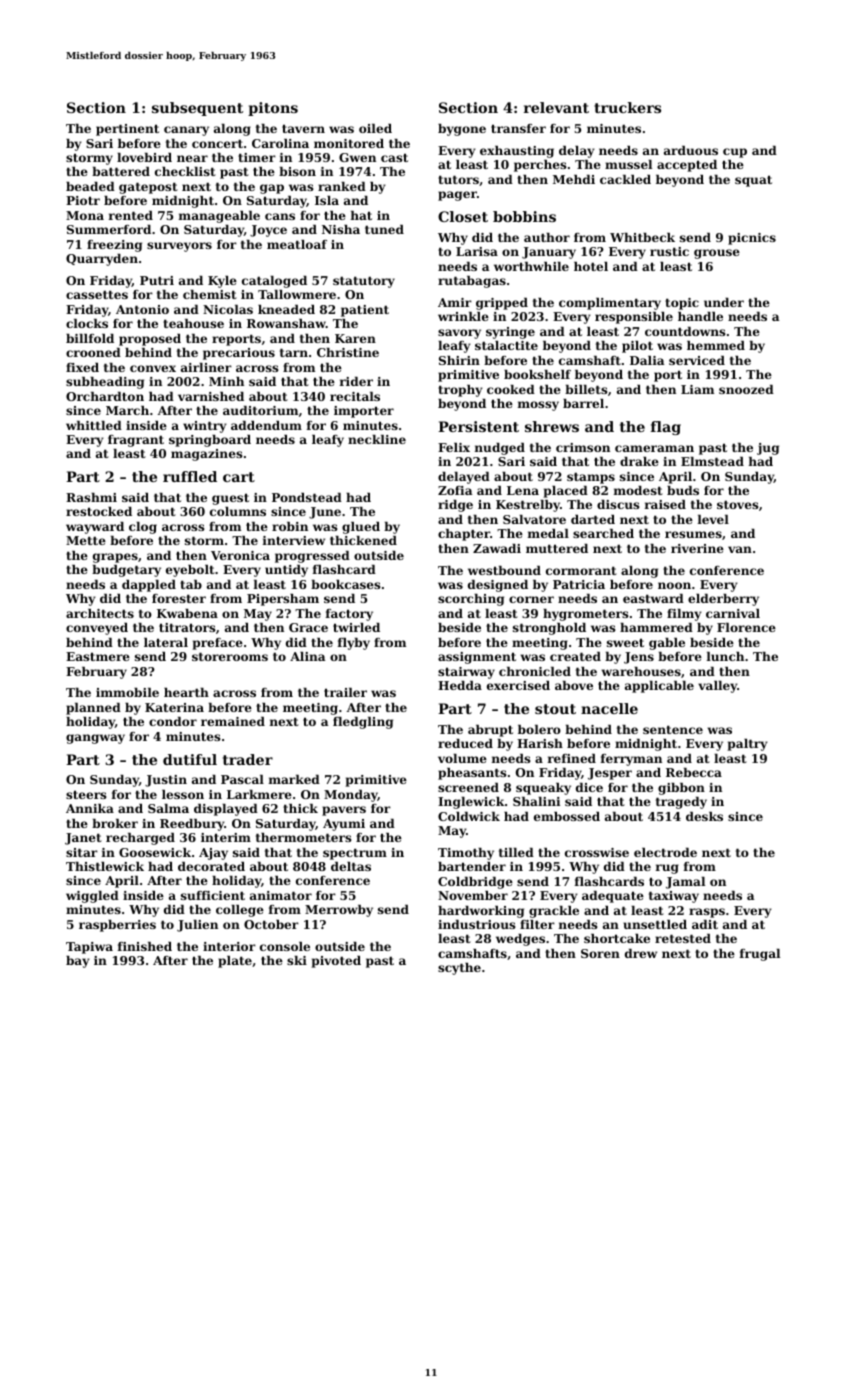 This screenshot has width=849, height=1400. Describe the element at coordinates (197, 109) in the screenshot. I see `subsequent` at that location.
